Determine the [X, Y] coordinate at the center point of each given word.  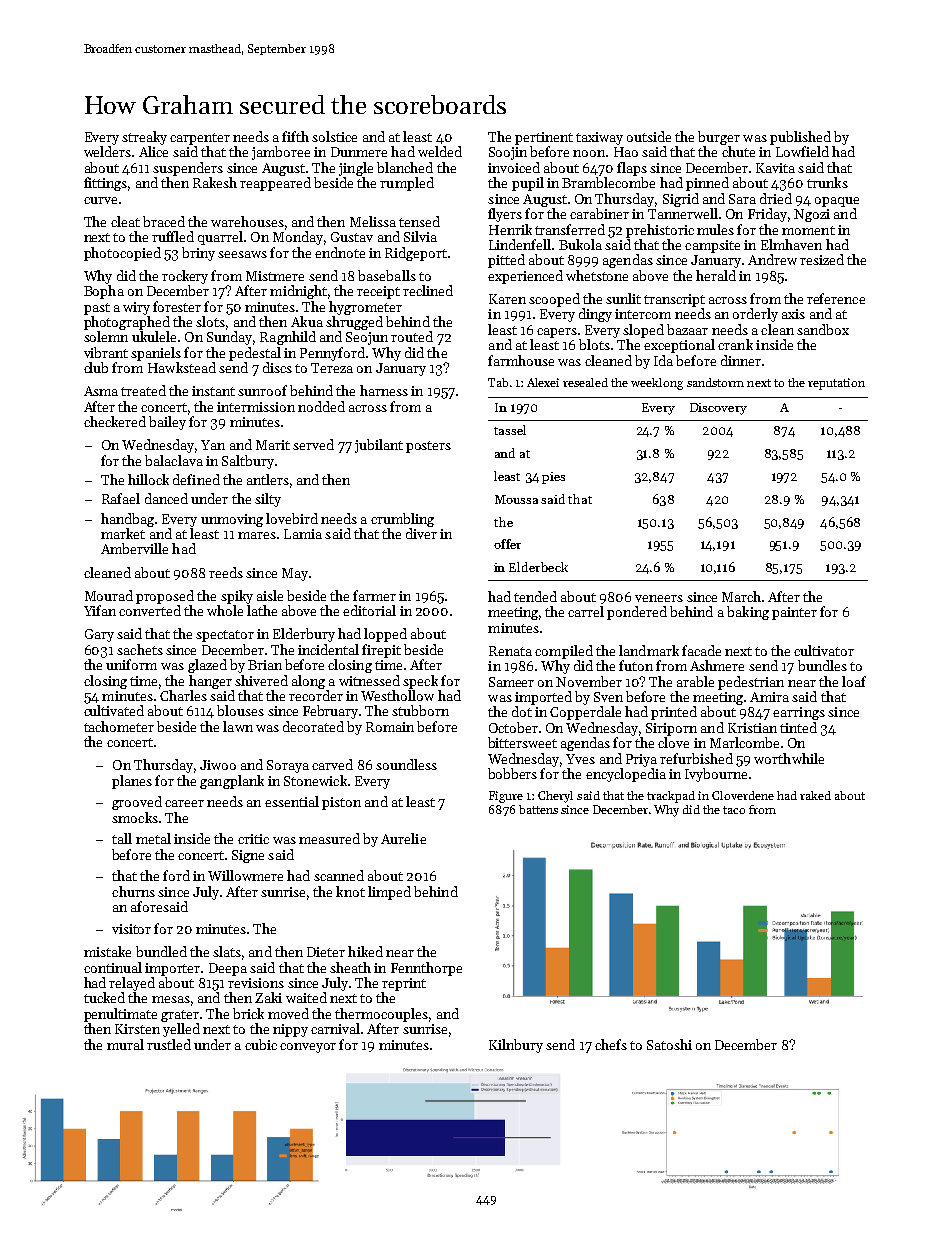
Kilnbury [516, 1046]
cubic [261, 1044]
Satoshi [669, 1044]
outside [649, 136]
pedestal [255, 354]
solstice [334, 136]
